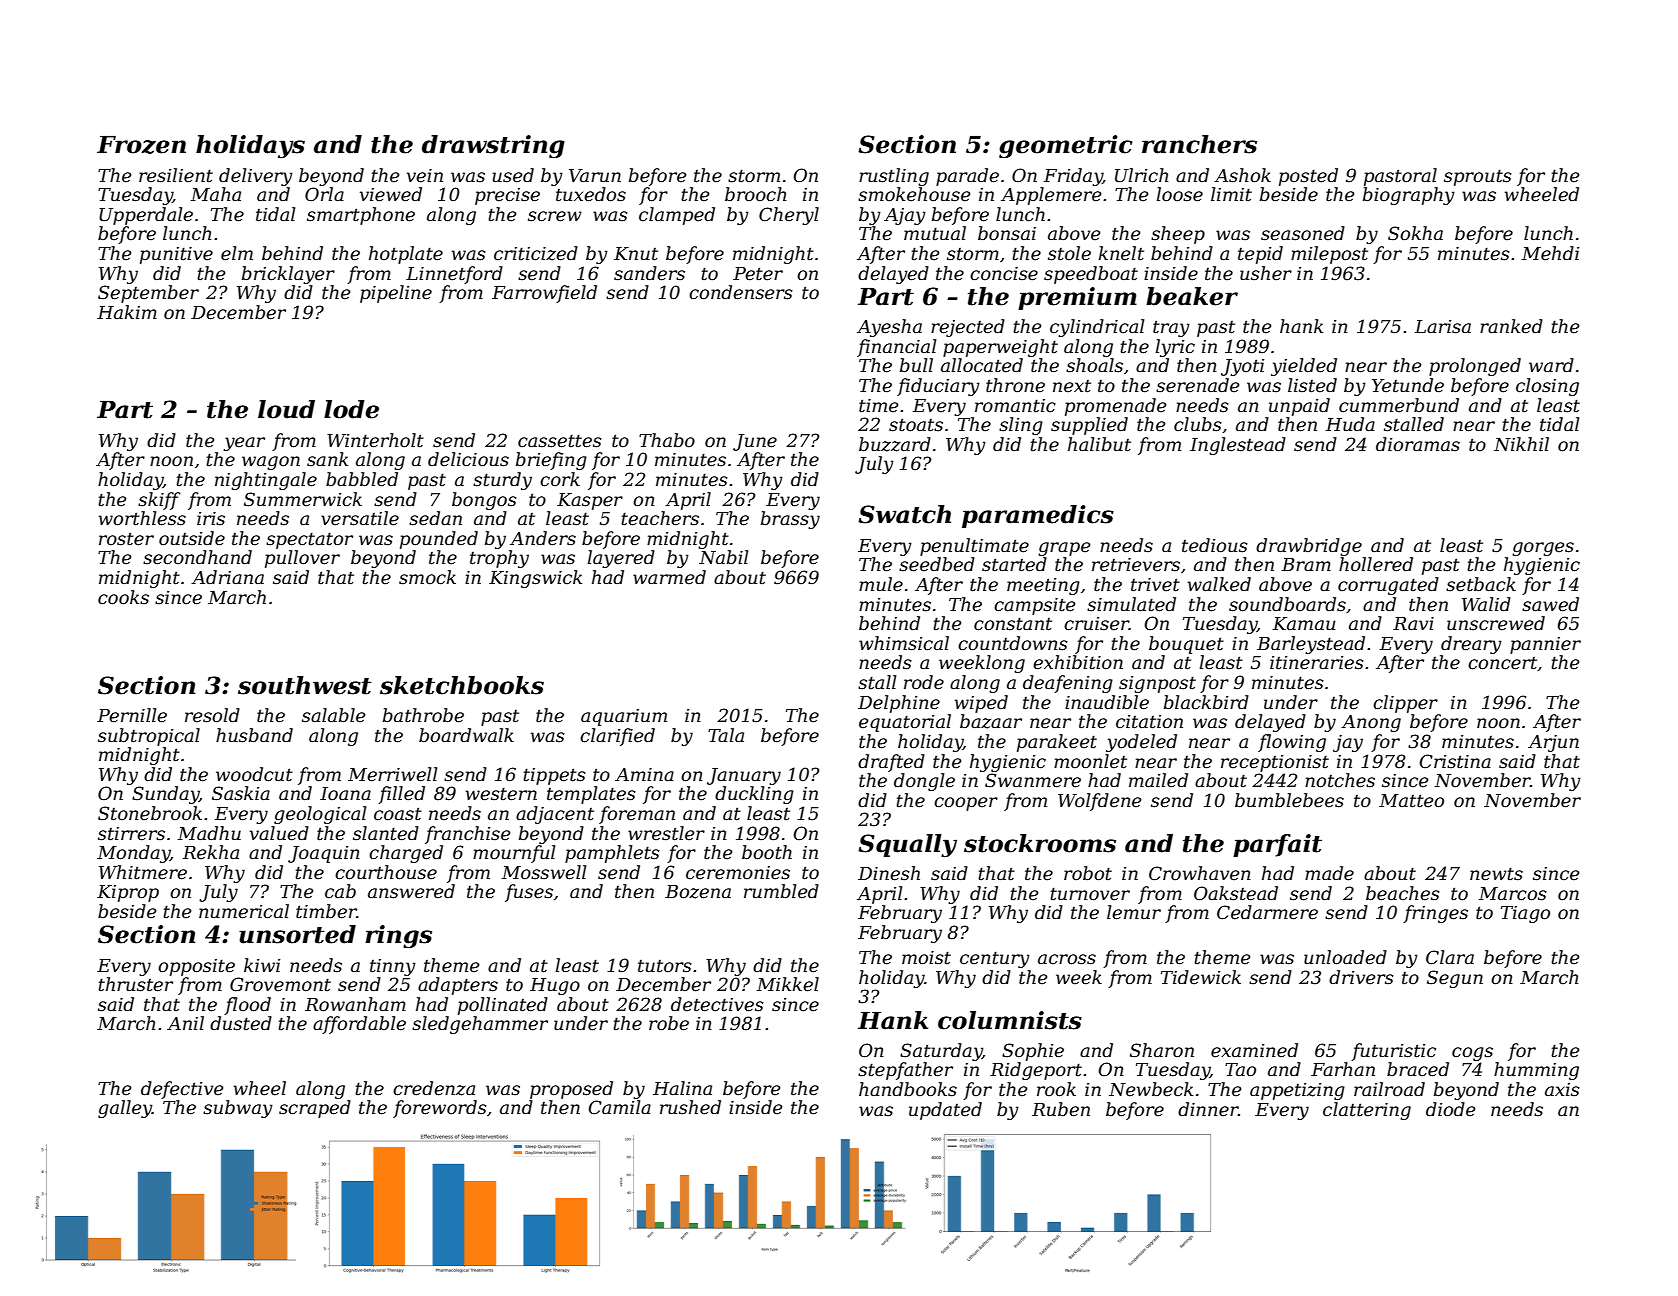  Describe the element at coordinates (790, 520) in the document. I see `brassy` at that location.
